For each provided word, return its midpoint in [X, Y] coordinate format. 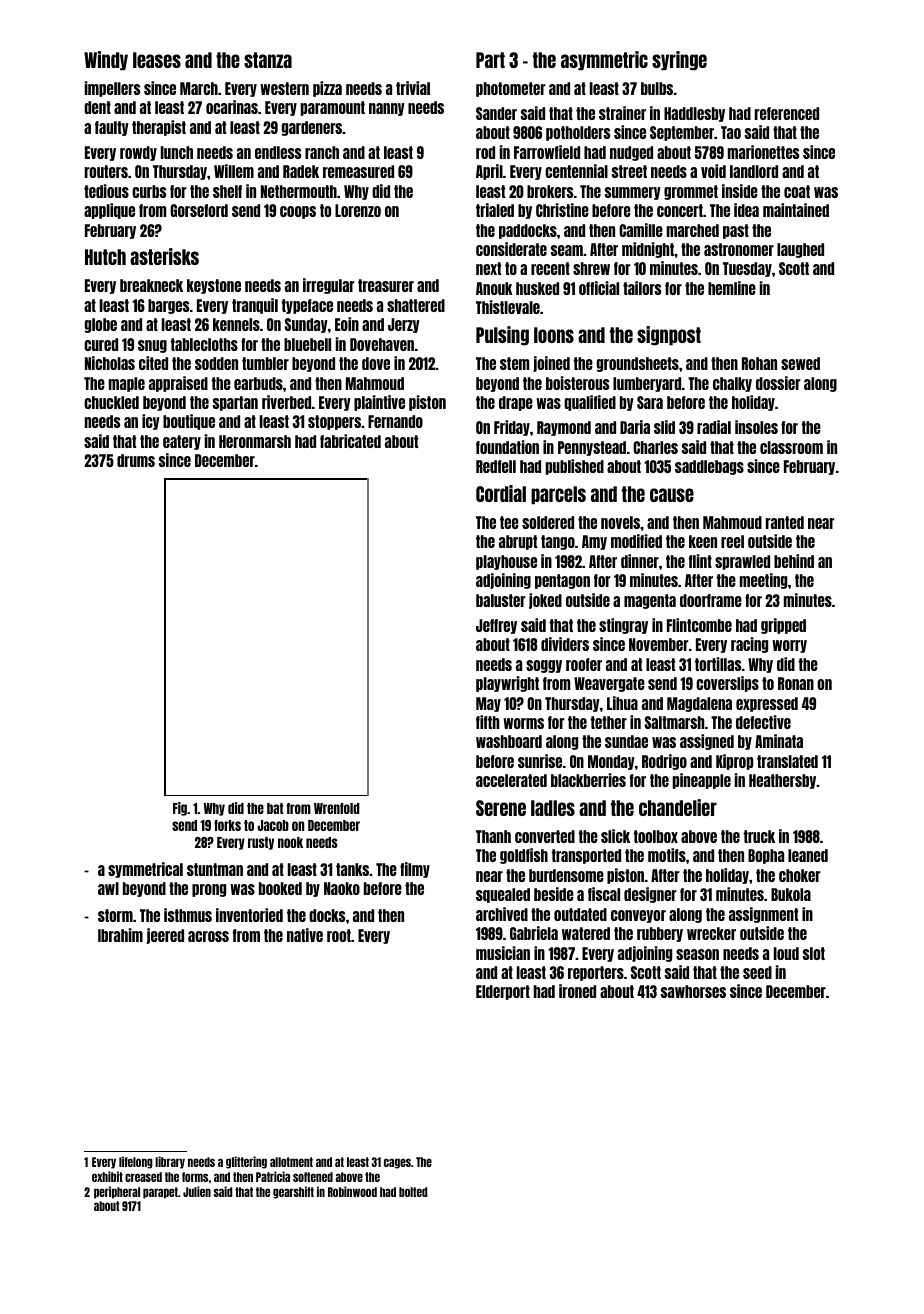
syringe [679, 61]
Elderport [503, 992]
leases [157, 60]
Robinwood [352, 1191]
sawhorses [693, 991]
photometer [511, 89]
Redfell [496, 466]
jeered [165, 936]
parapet [160, 1193]
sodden [216, 363]
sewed [800, 363]
